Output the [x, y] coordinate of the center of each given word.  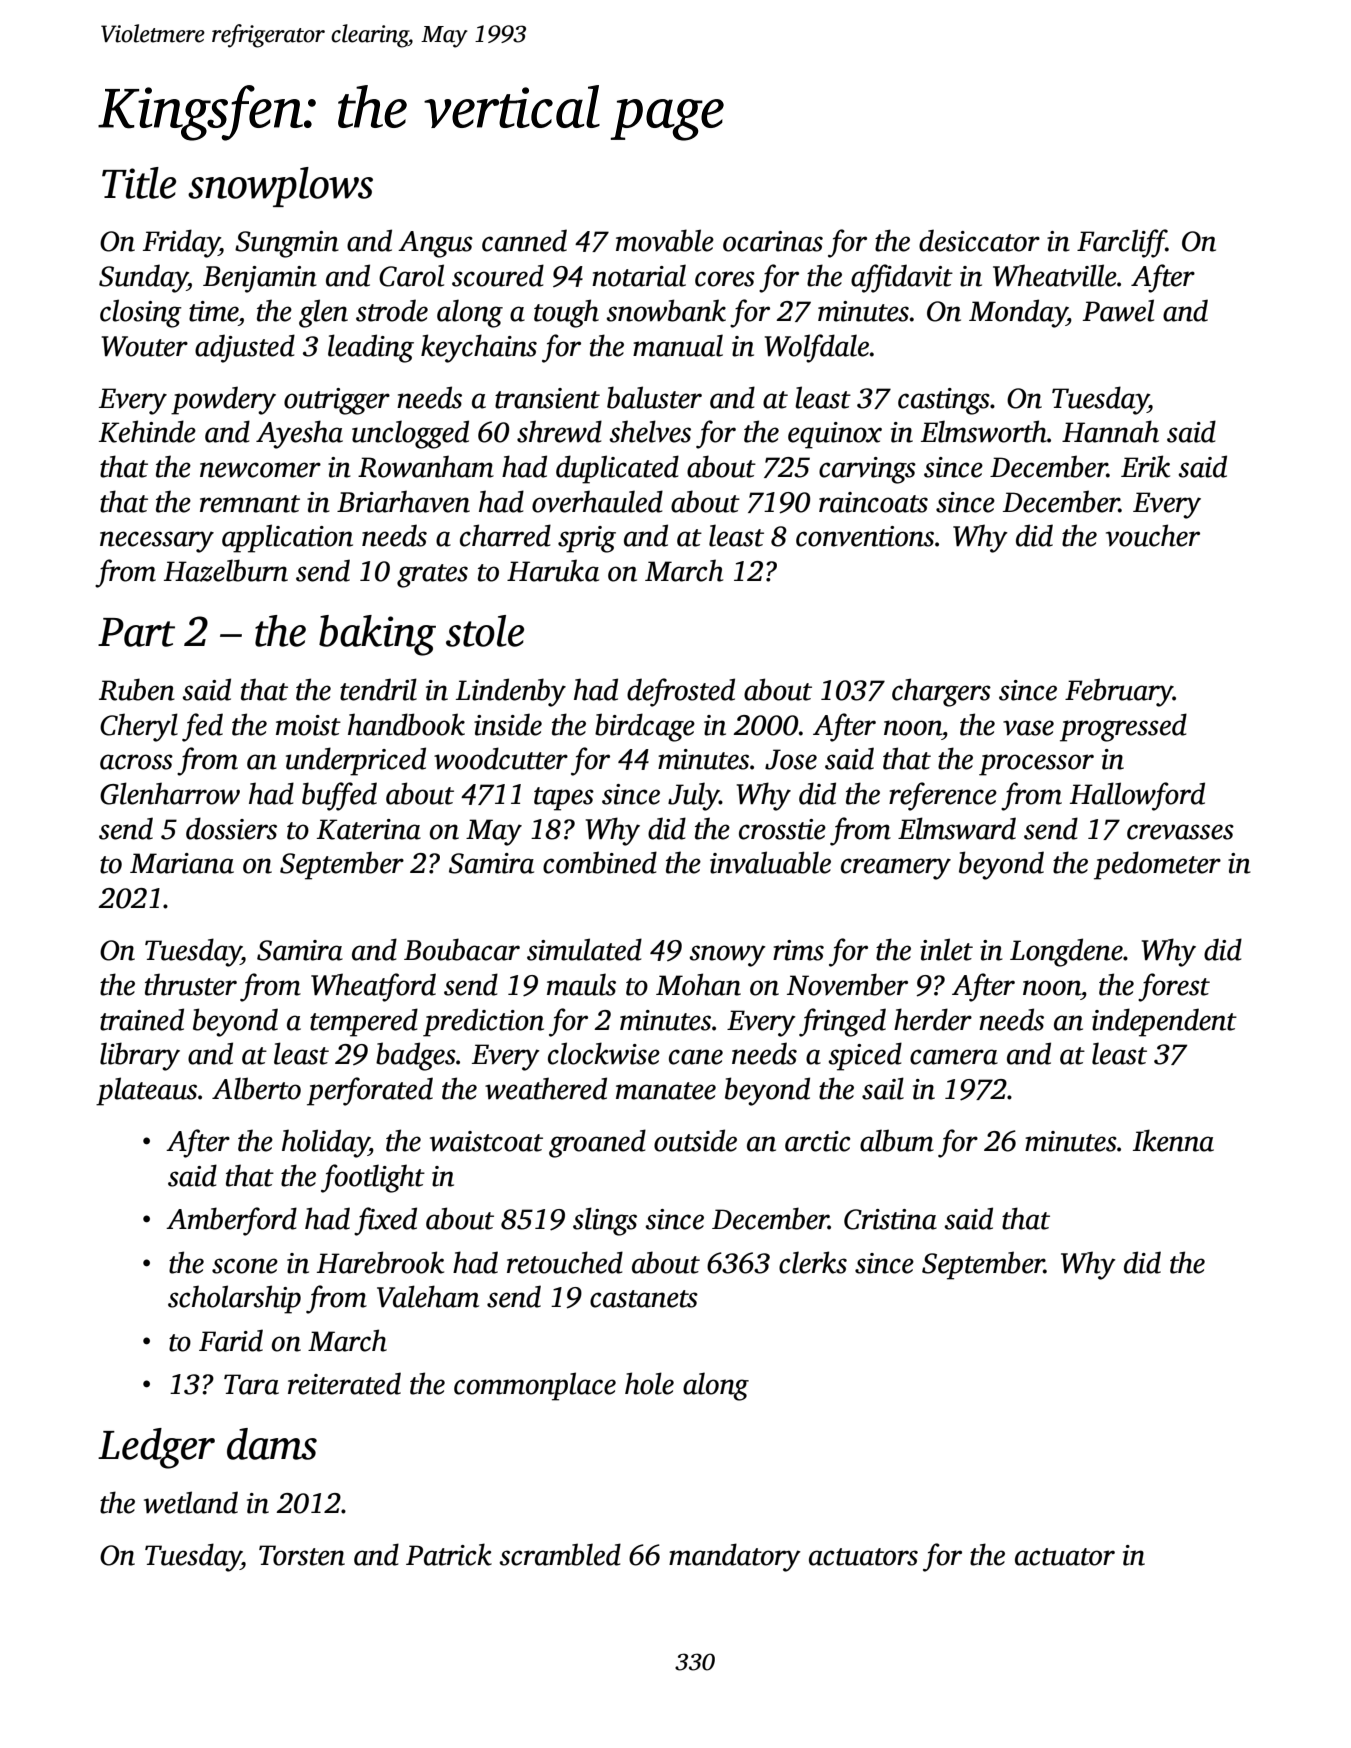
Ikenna [1173, 1140]
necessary [157, 542]
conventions [865, 536]
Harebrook [380, 1262]
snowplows [280, 187]
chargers [941, 692]
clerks [813, 1262]
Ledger [156, 1448]
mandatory [735, 1557]
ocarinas [773, 241]
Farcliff [1121, 243]
